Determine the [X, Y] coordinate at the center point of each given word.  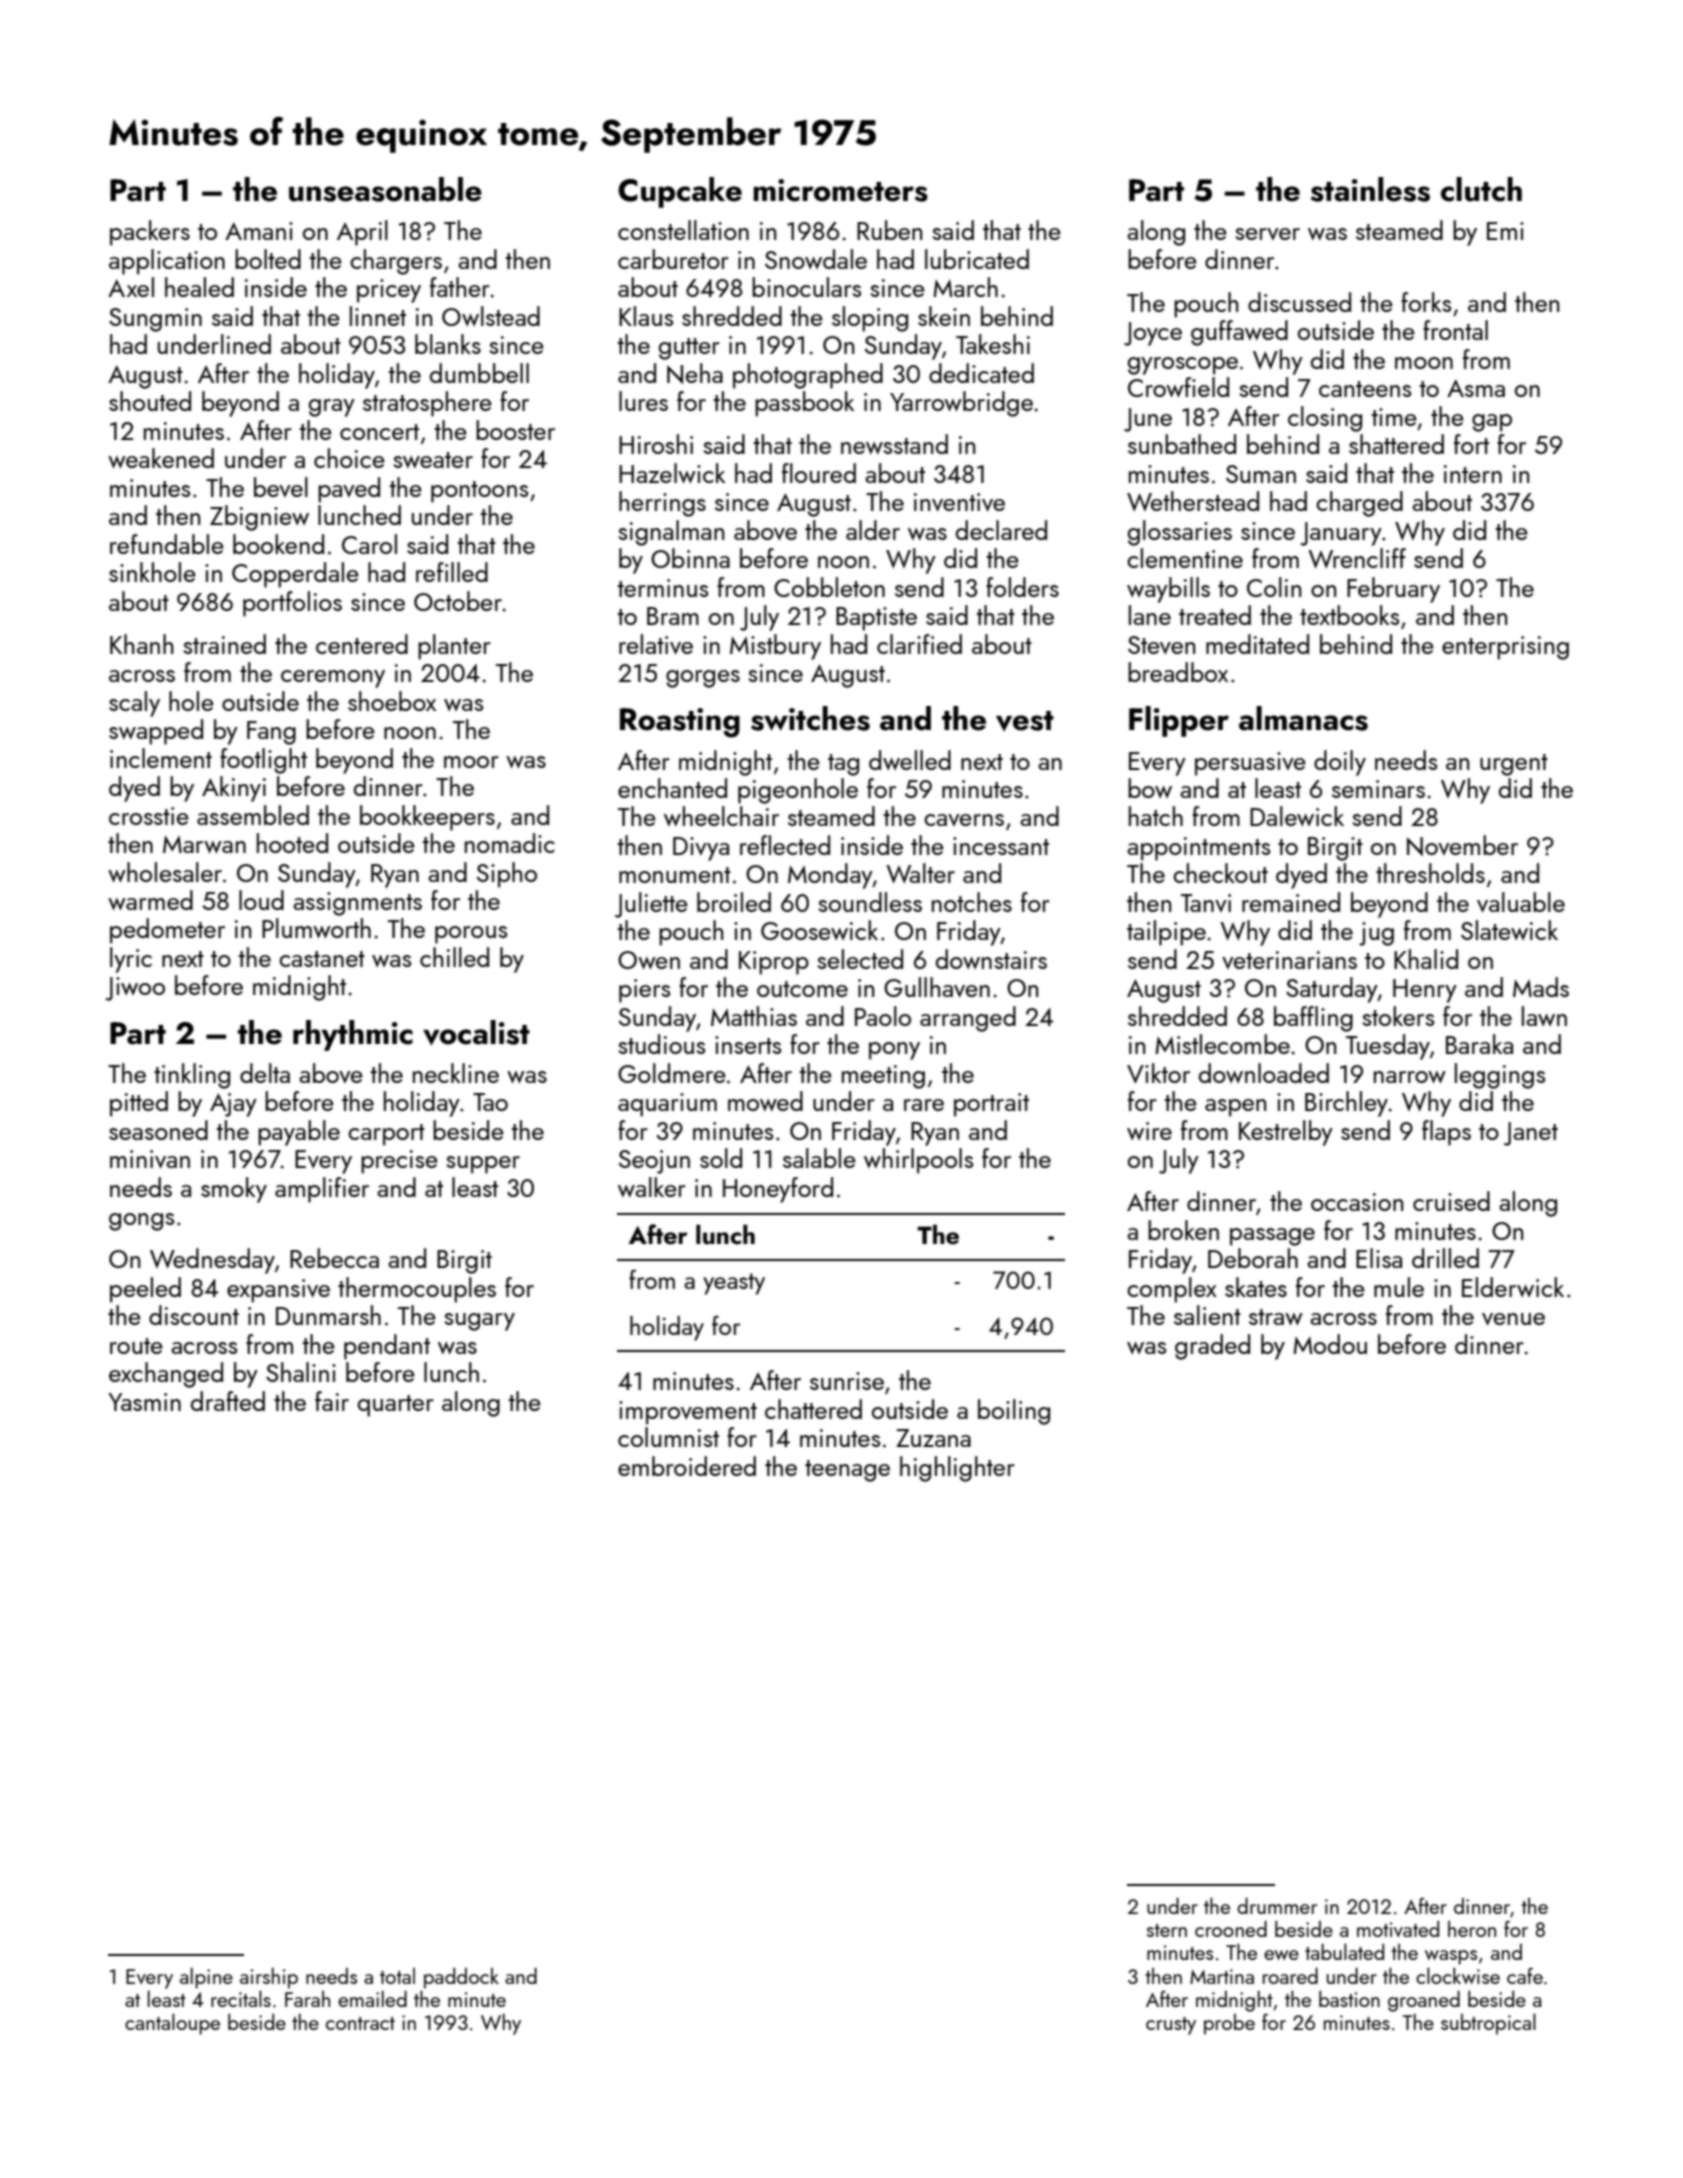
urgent [1514, 765]
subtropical [1488, 2024]
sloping [870, 319]
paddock [461, 1978]
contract [360, 2023]
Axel [131, 287]
